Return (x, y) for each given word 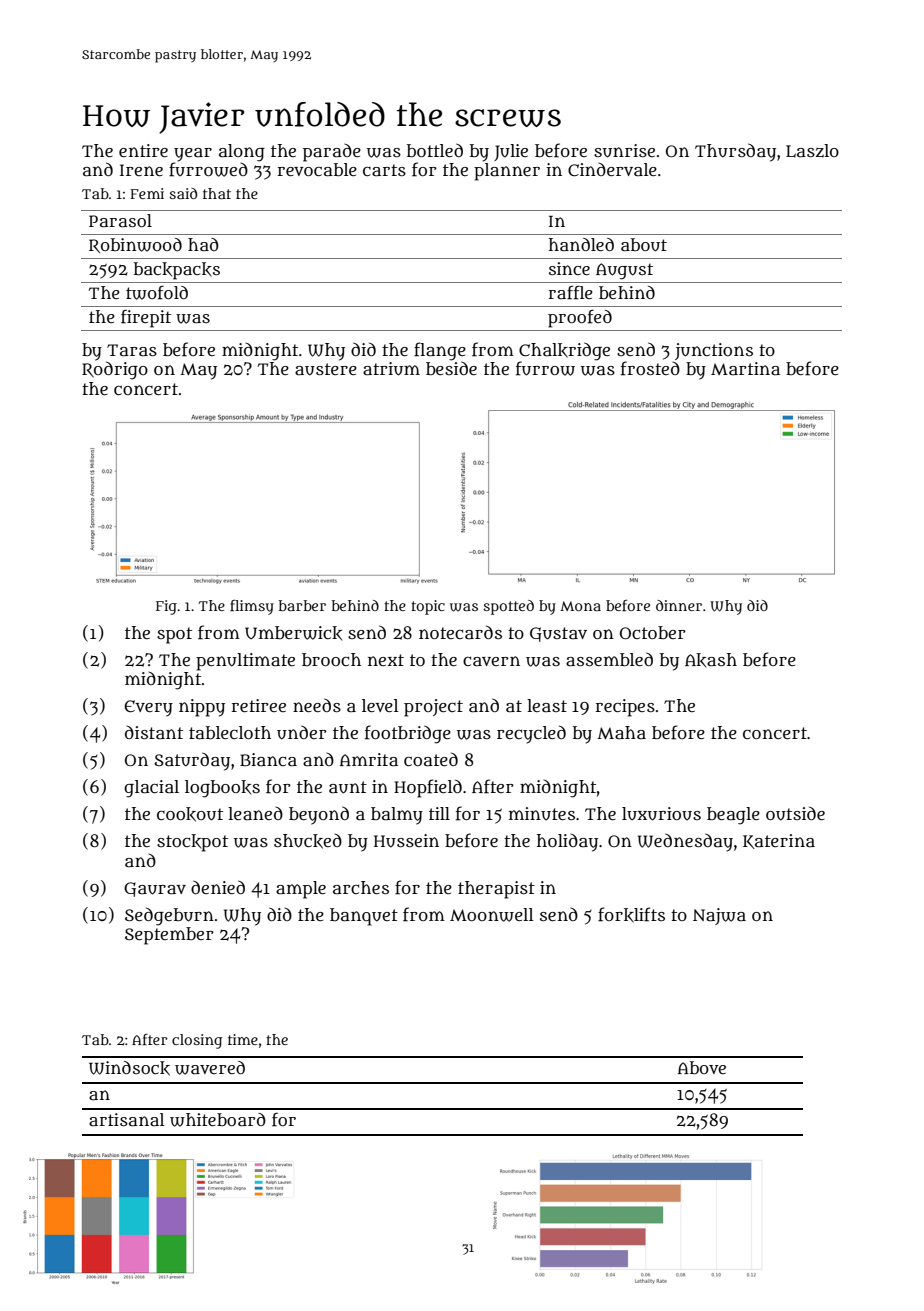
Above (702, 1067)
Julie (511, 152)
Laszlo (812, 151)
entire (143, 150)
